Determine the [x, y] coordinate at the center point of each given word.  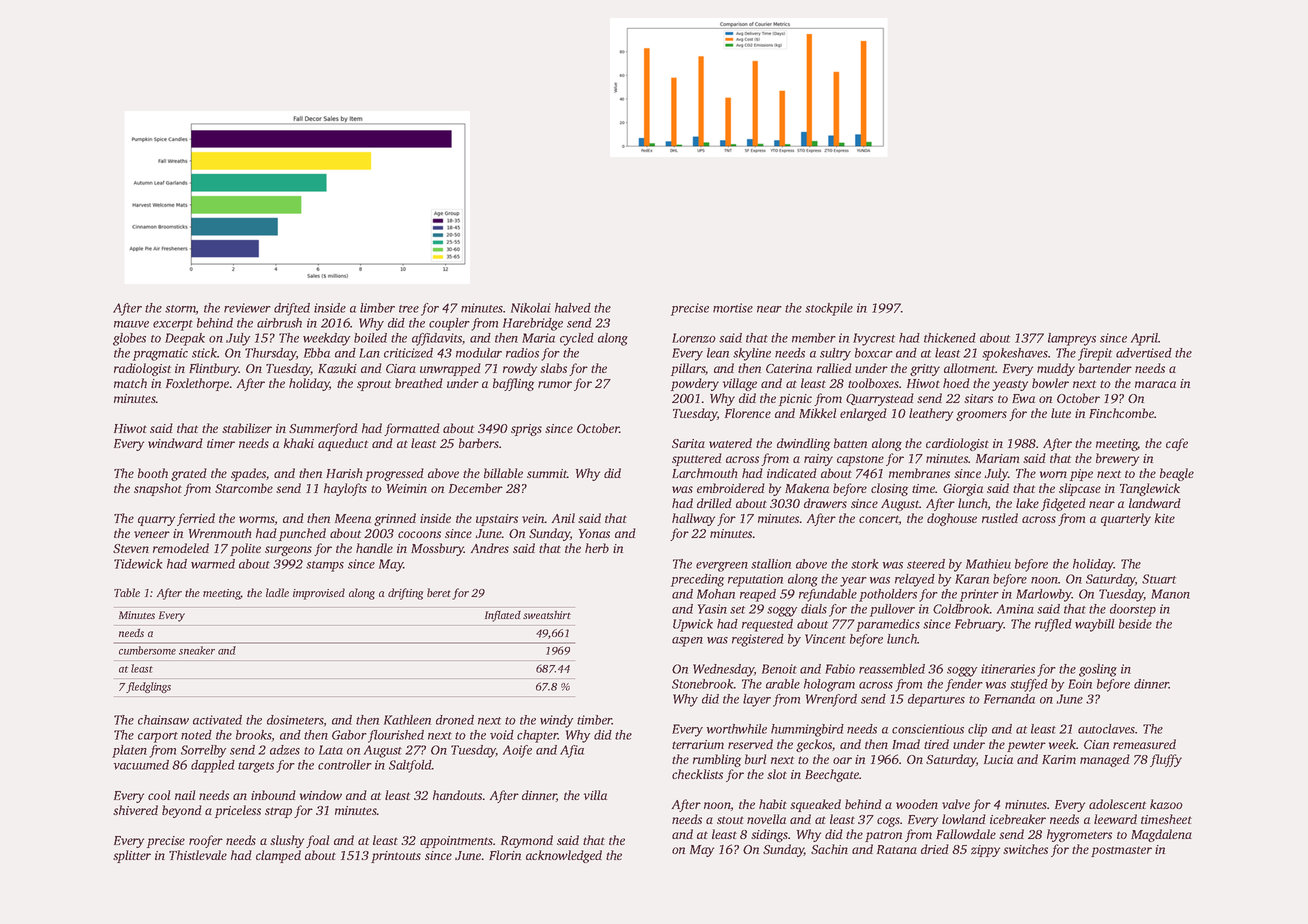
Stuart [1159, 579]
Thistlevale [198, 855]
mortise [733, 308]
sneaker [197, 650]
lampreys [1072, 339]
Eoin [1080, 684]
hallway [693, 519]
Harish [344, 473]
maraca [1155, 384]
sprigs [526, 430]
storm [180, 310]
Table [127, 592]
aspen [687, 642]
